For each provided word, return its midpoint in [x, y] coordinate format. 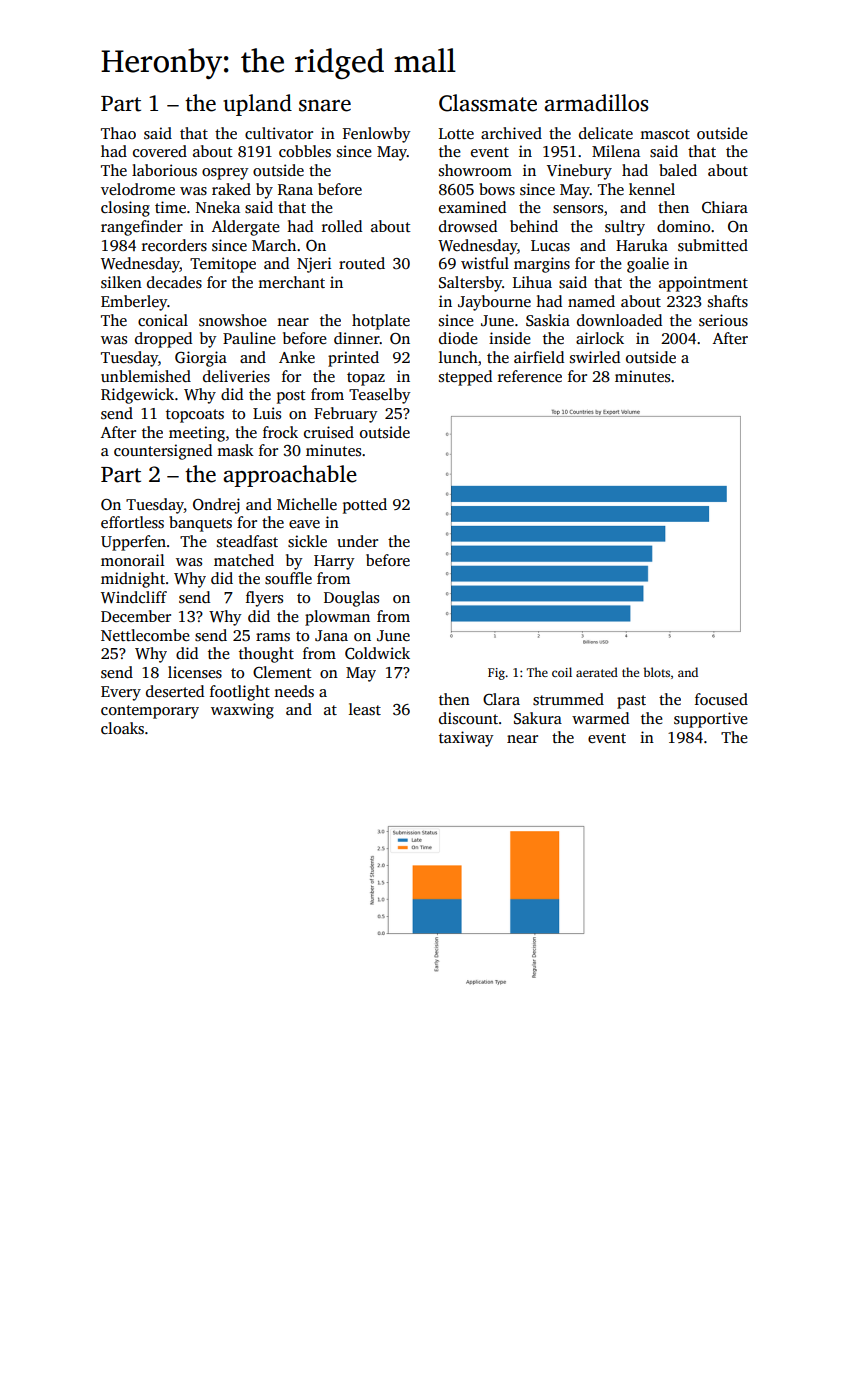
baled [678, 170]
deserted [175, 691]
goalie [648, 265]
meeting [197, 434]
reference [530, 376]
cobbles [305, 151]
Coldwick [377, 653]
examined [472, 207]
